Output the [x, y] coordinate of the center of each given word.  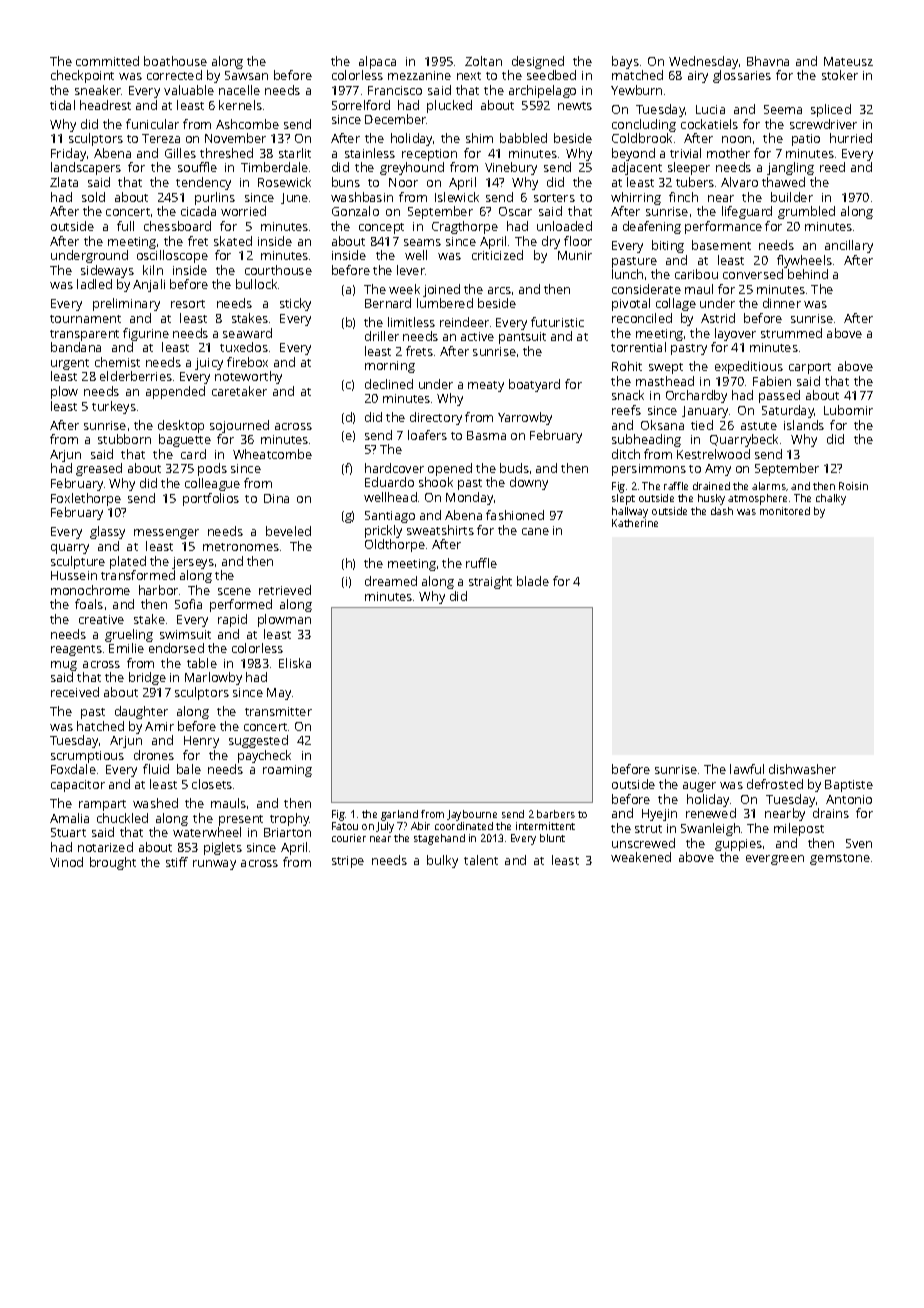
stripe [348, 862]
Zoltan [483, 61]
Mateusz [848, 61]
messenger [166, 534]
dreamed [391, 581]
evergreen [775, 860]
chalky [831, 499]
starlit [295, 153]
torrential [638, 347]
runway [214, 865]
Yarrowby [525, 418]
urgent [70, 364]
